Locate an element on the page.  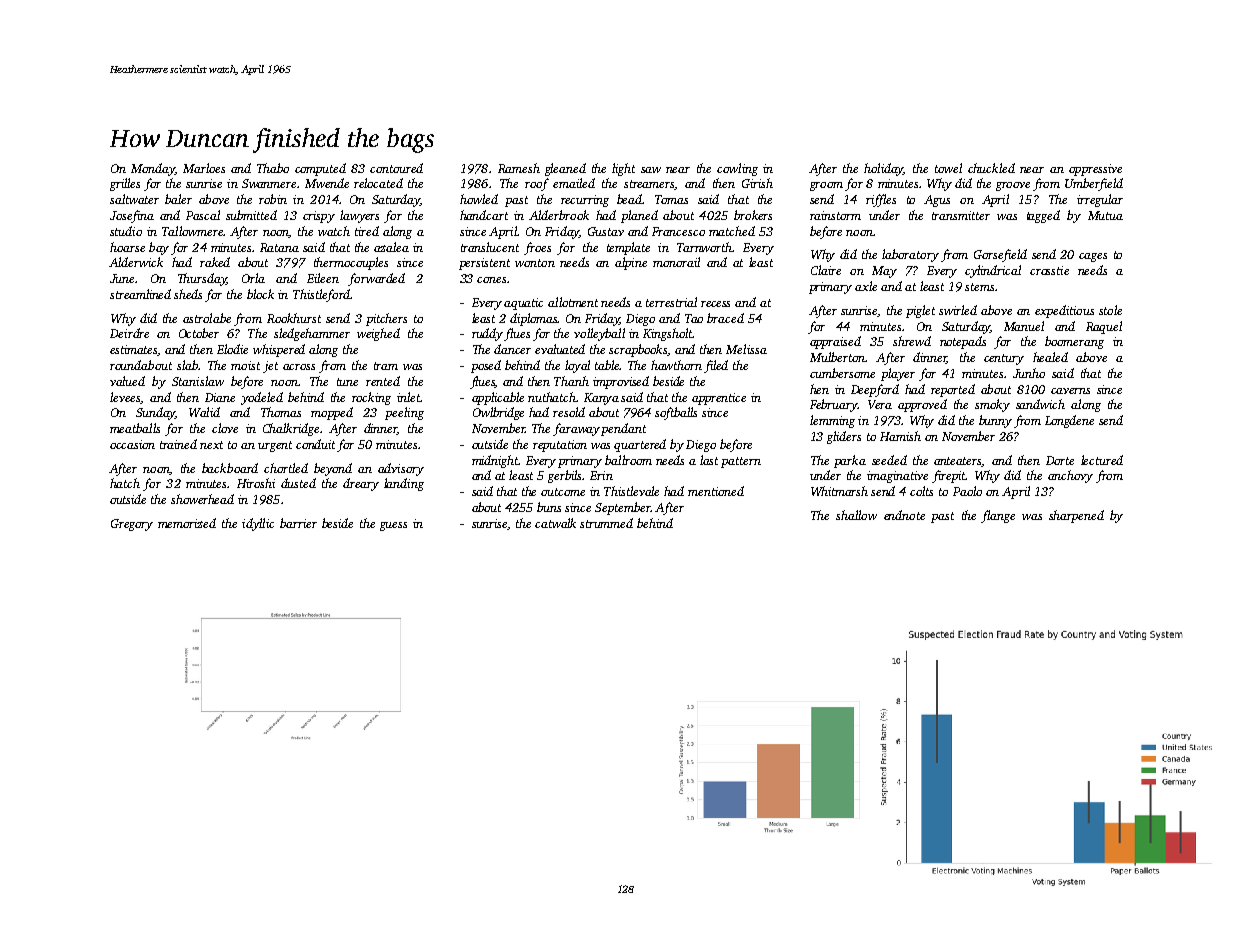
Gregory is located at coordinates (132, 525).
